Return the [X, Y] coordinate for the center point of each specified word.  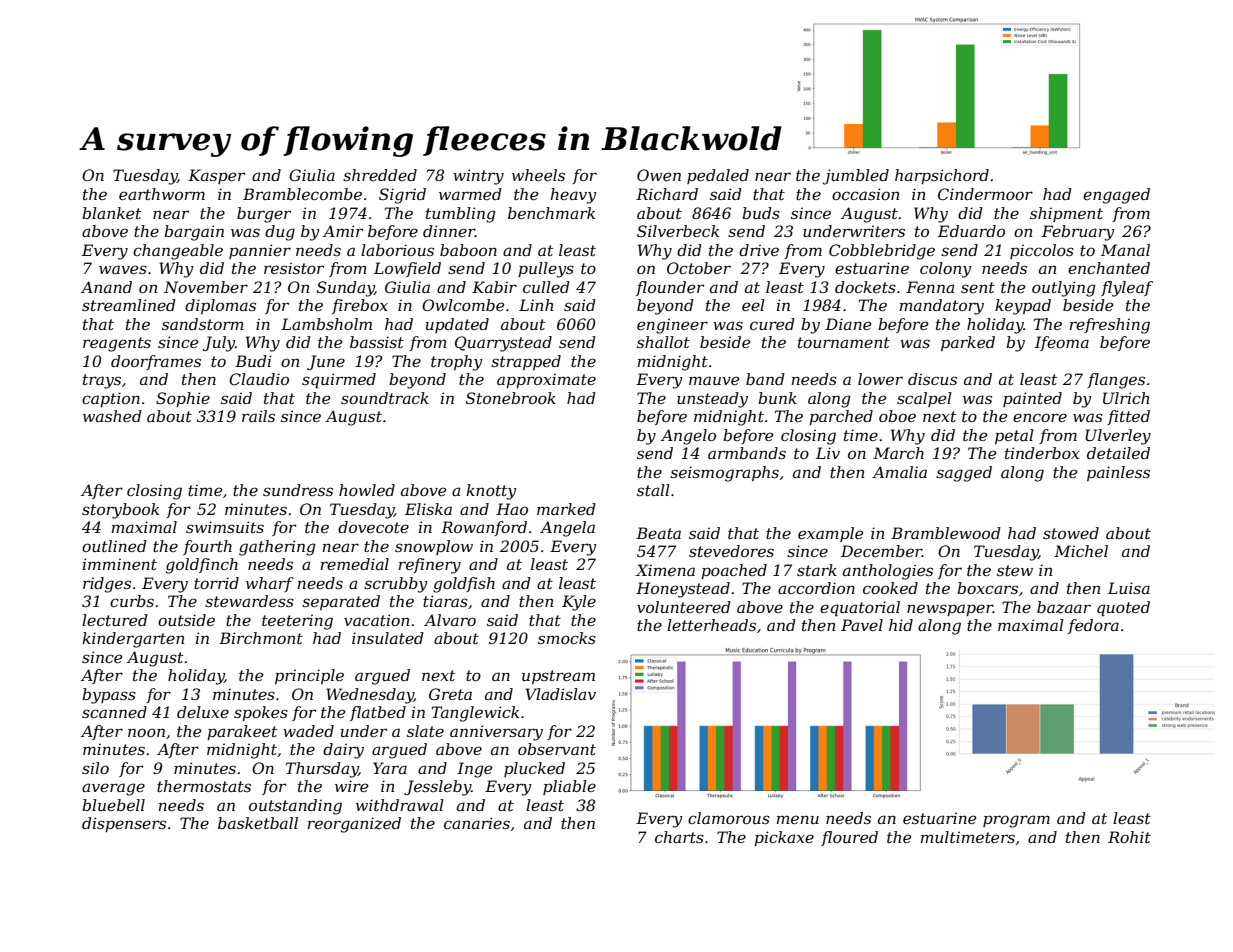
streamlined [129, 305]
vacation [376, 620]
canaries [477, 823]
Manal [1125, 250]
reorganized [354, 825]
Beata [658, 533]
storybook [120, 511]
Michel [1081, 551]
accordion [816, 588]
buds [761, 213]
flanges [1116, 381]
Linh [536, 305]
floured [849, 838]
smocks [567, 638]
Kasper [216, 176]
